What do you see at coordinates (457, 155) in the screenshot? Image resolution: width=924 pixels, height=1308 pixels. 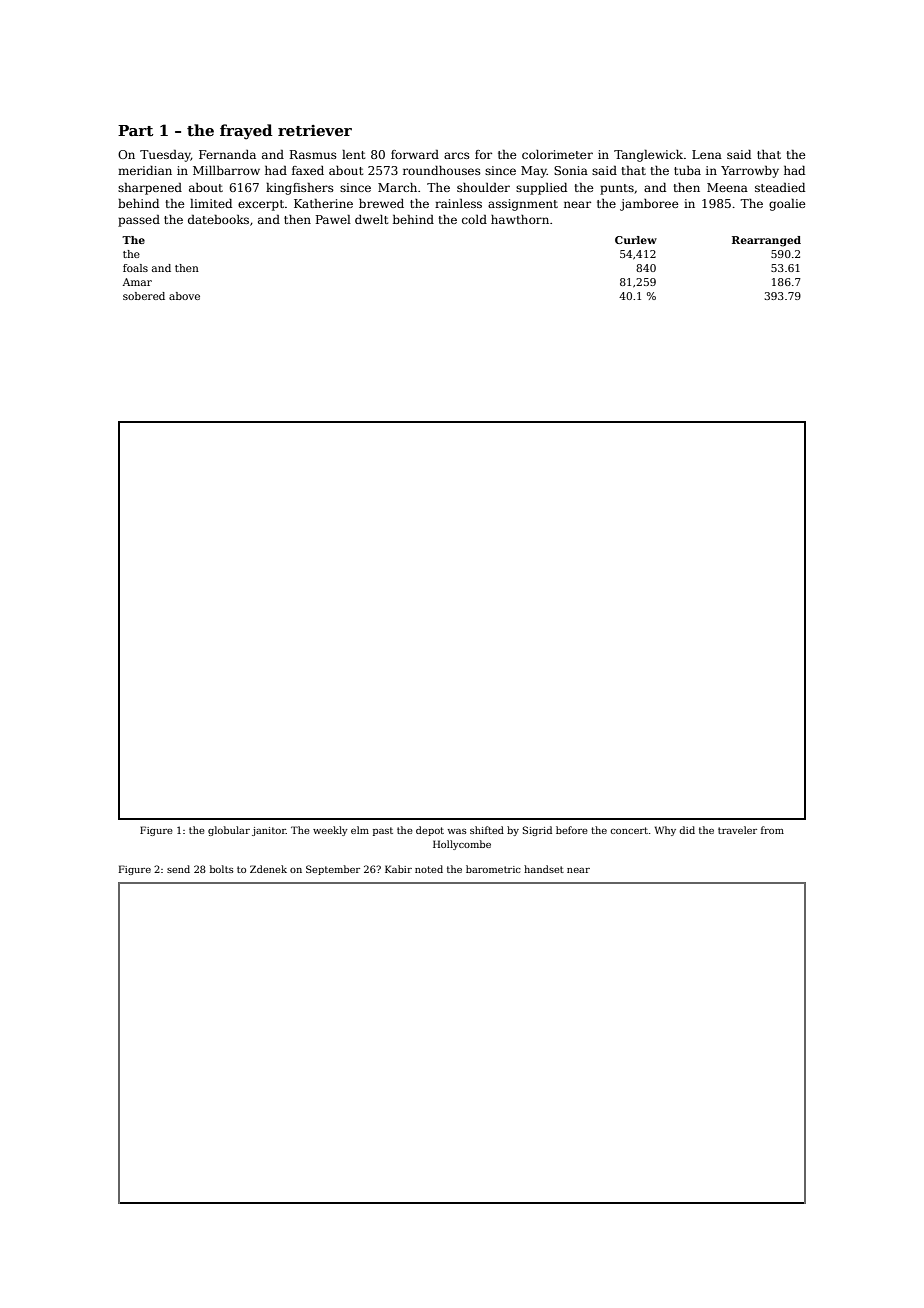 I see `arcs` at bounding box center [457, 155].
